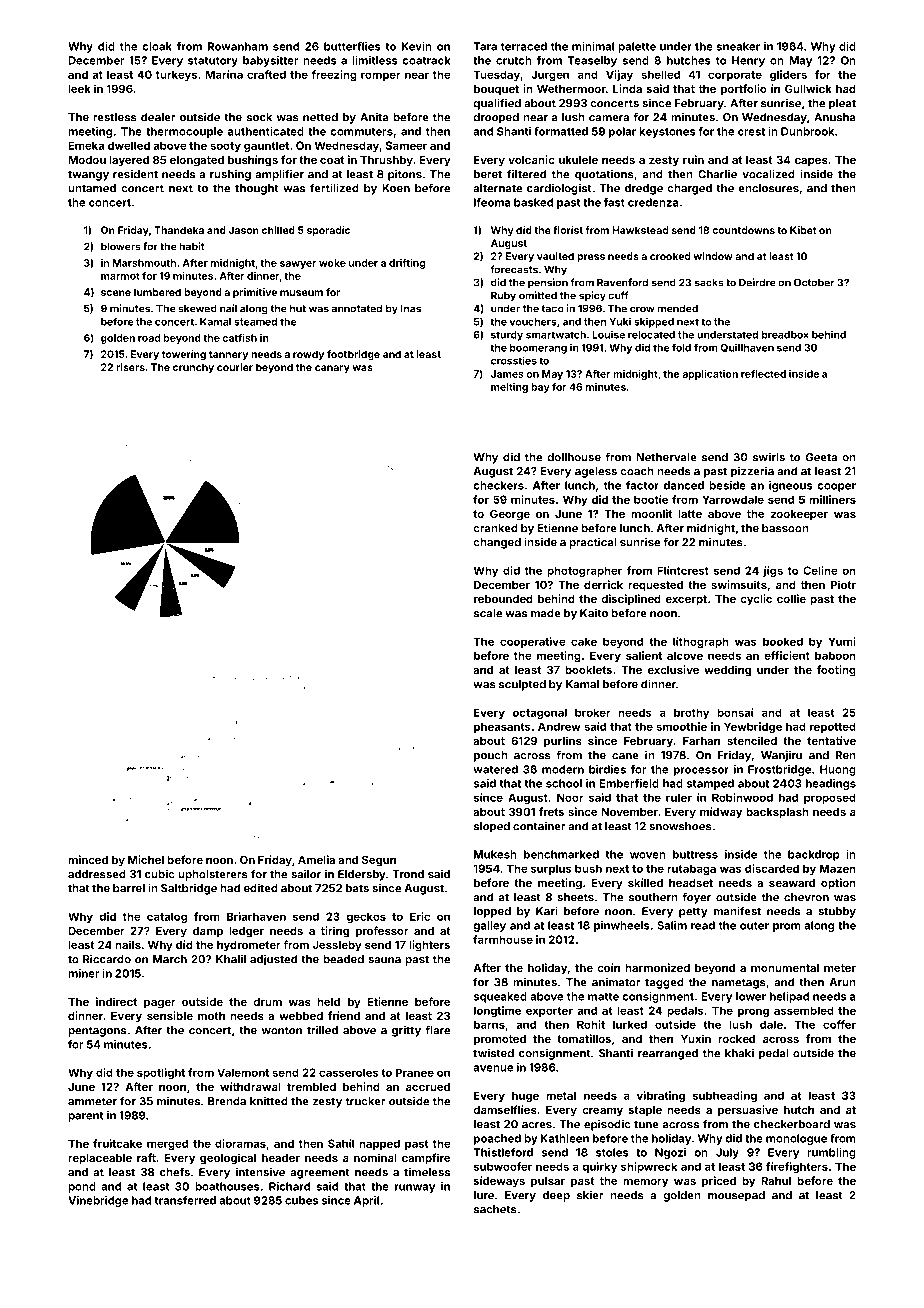 Image resolution: width=924 pixels, height=1308 pixels. What do you see at coordinates (130, 367) in the image?
I see `risers` at bounding box center [130, 367].
